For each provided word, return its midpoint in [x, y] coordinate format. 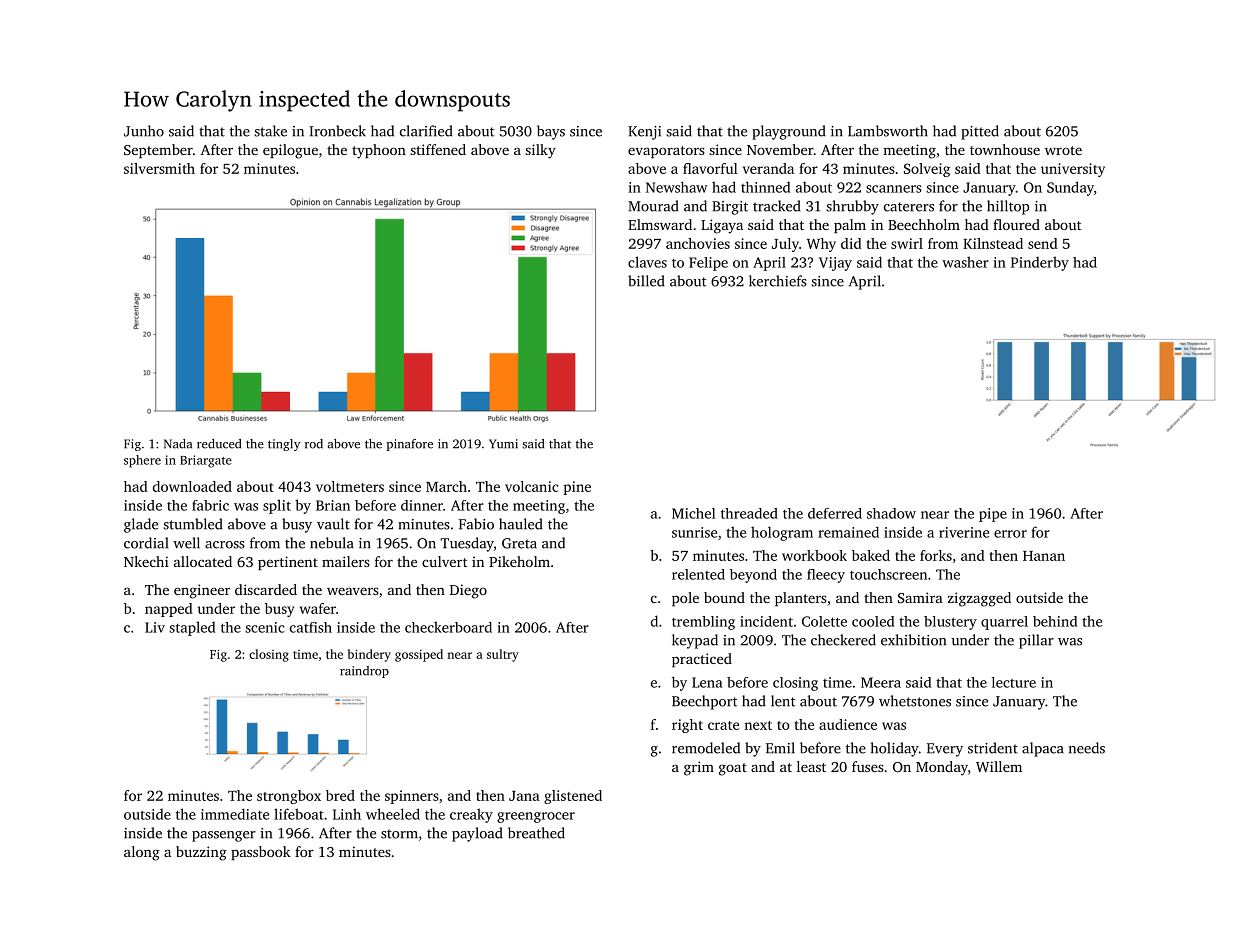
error [1010, 534]
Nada [178, 444]
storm [399, 834]
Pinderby [1040, 263]
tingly [284, 445]
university [1073, 170]
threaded [749, 513]
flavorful [710, 168]
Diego [468, 591]
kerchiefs [778, 281]
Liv [155, 627]
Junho [144, 131]
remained [848, 532]
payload [477, 834]
